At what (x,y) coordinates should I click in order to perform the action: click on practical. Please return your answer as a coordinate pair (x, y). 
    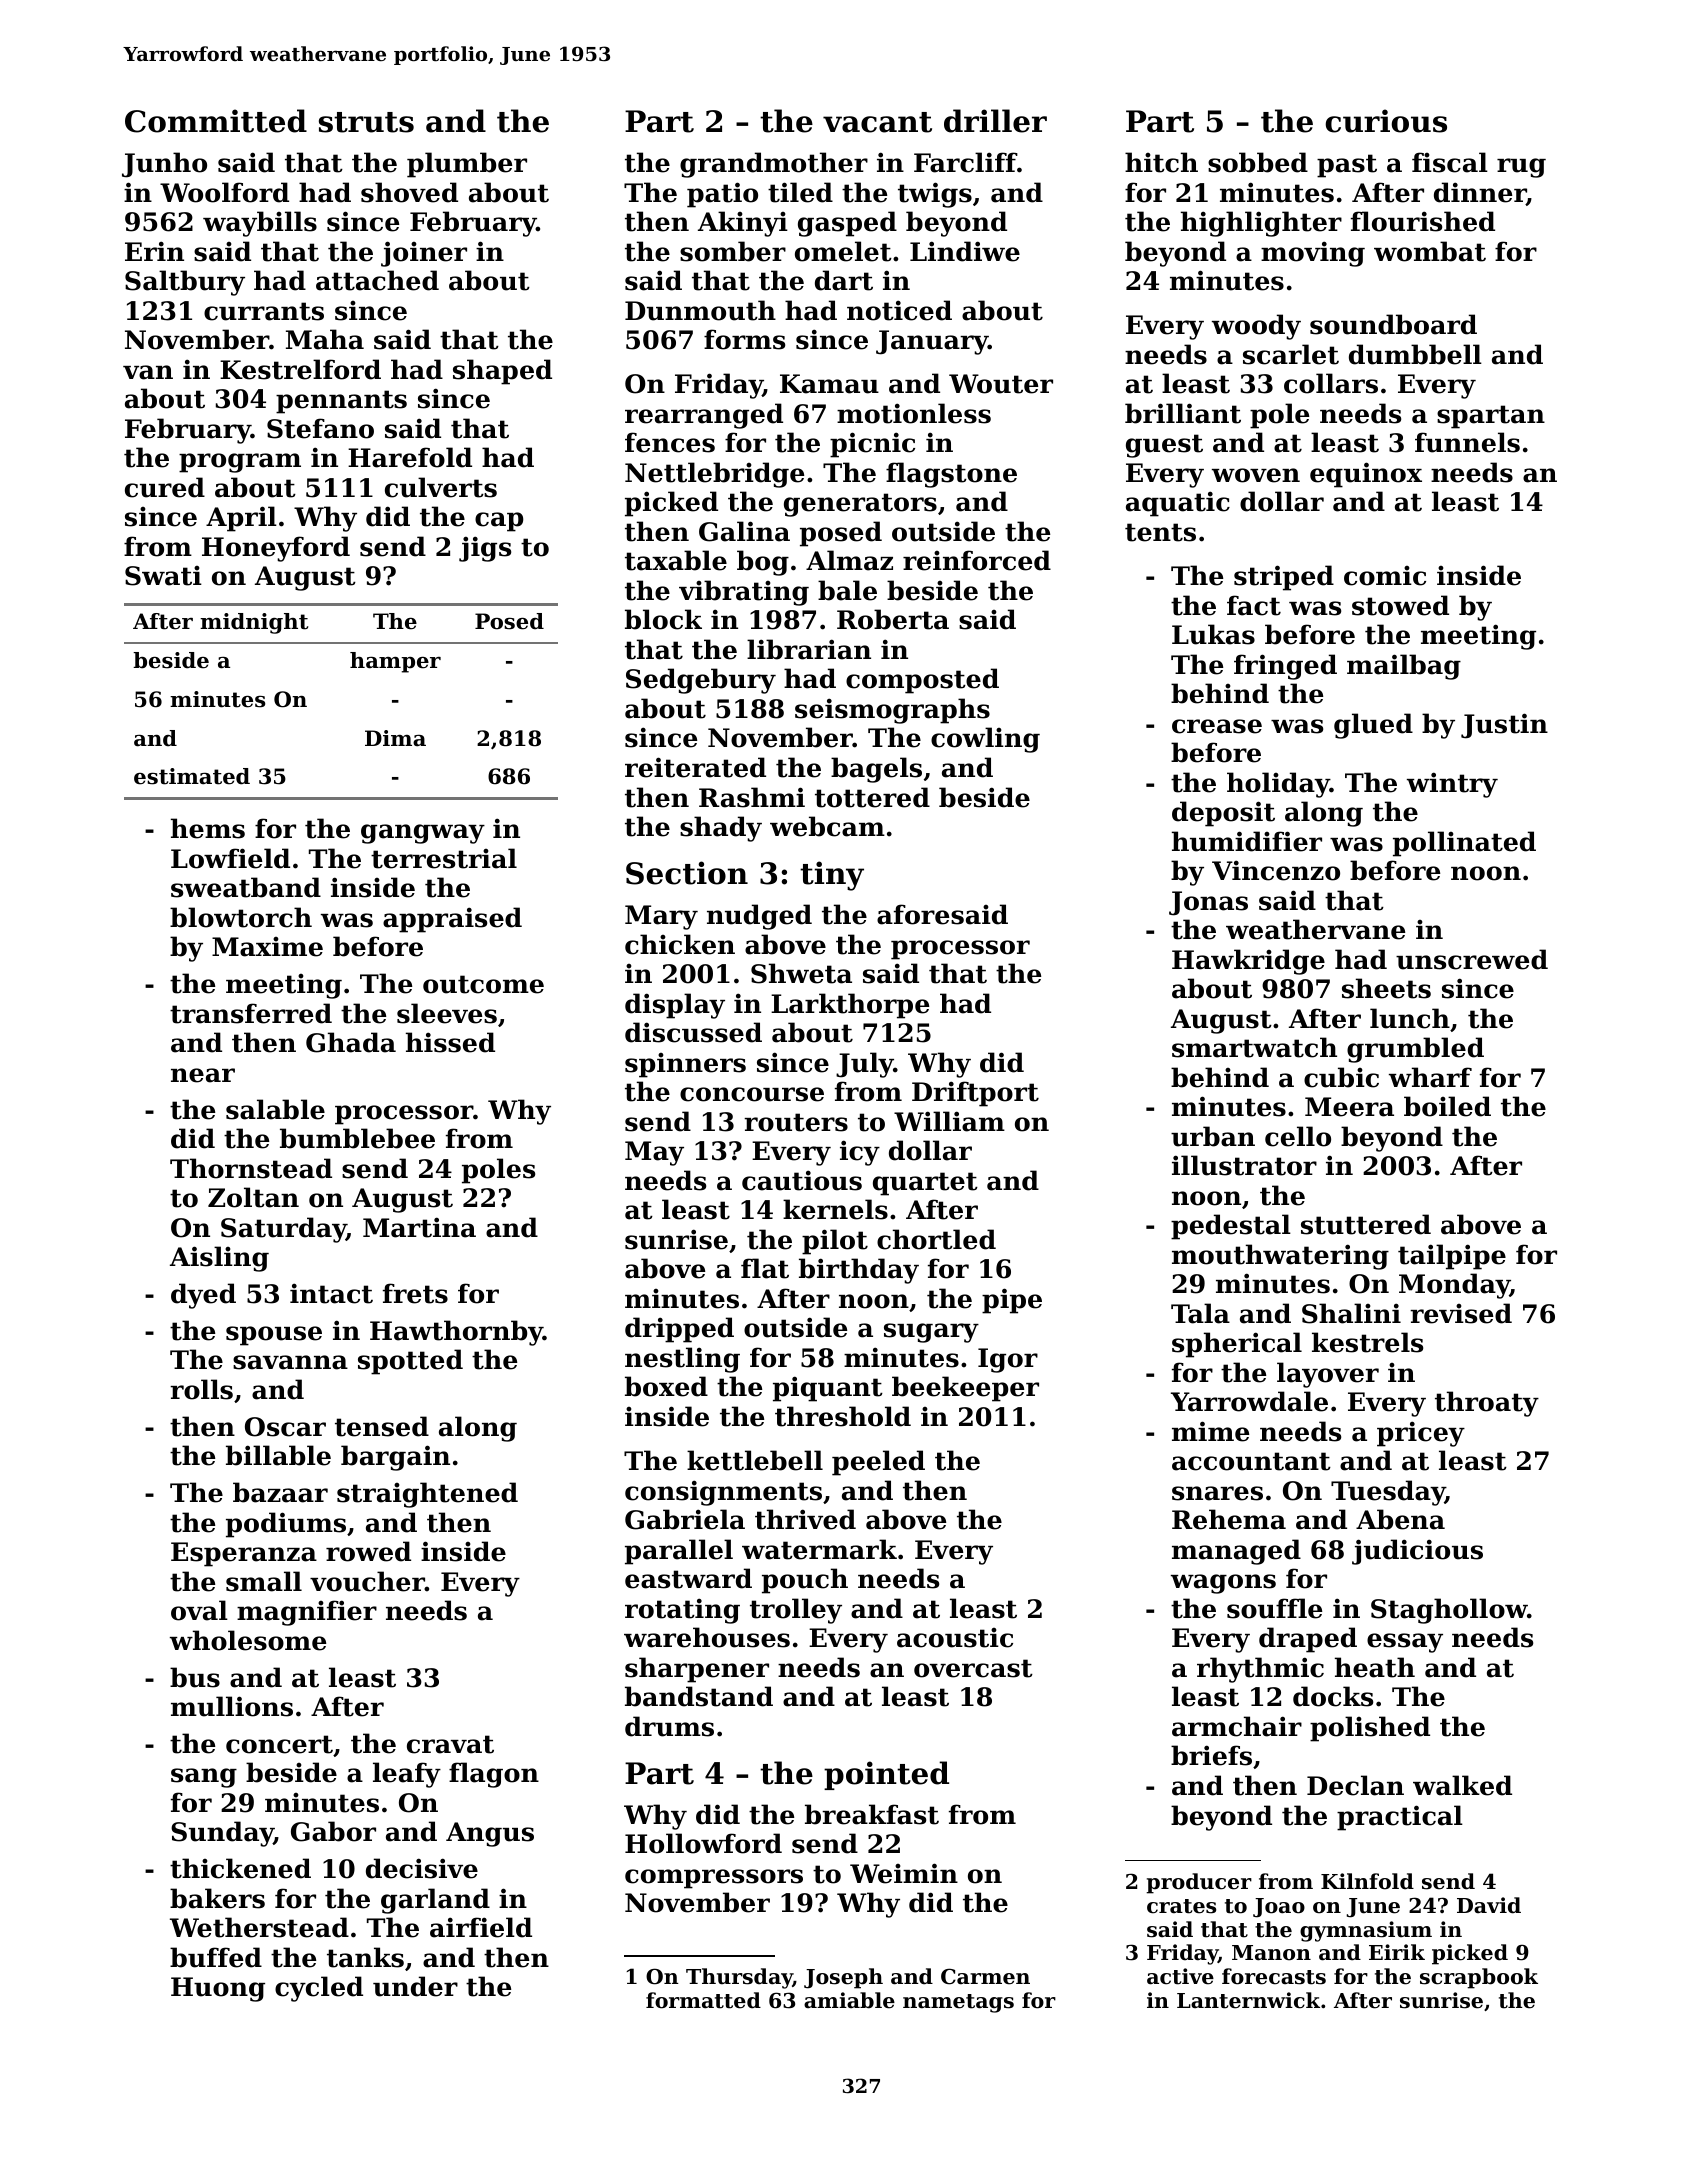
    Looking at the image, I should click on (1400, 1818).
